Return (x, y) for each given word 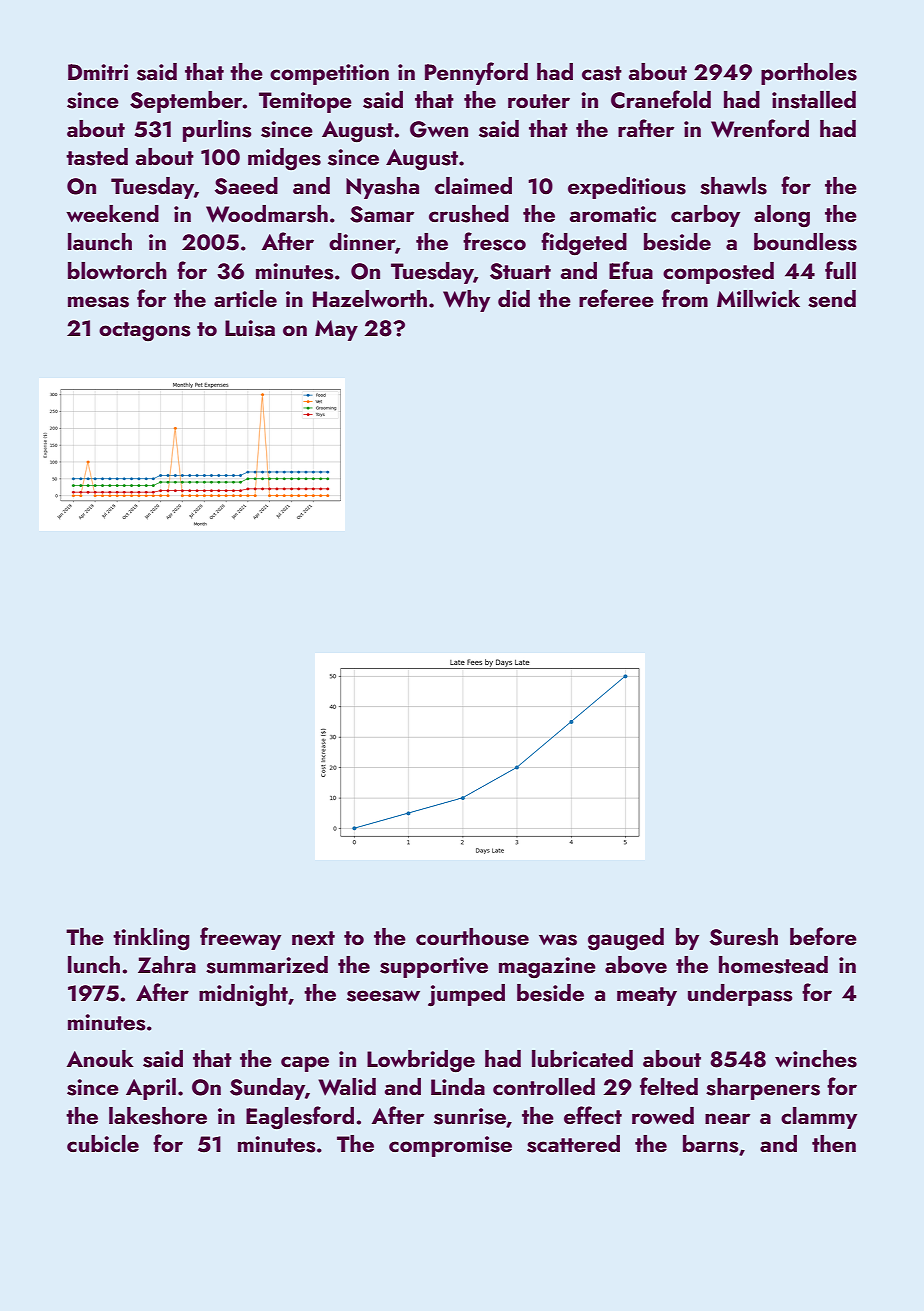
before (823, 936)
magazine (547, 968)
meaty (647, 996)
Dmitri (98, 72)
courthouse (472, 937)
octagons (145, 332)
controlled (544, 1086)
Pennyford (476, 73)
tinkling (151, 939)
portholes (809, 74)
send (832, 299)
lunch (94, 964)
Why (466, 301)
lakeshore (158, 1116)
